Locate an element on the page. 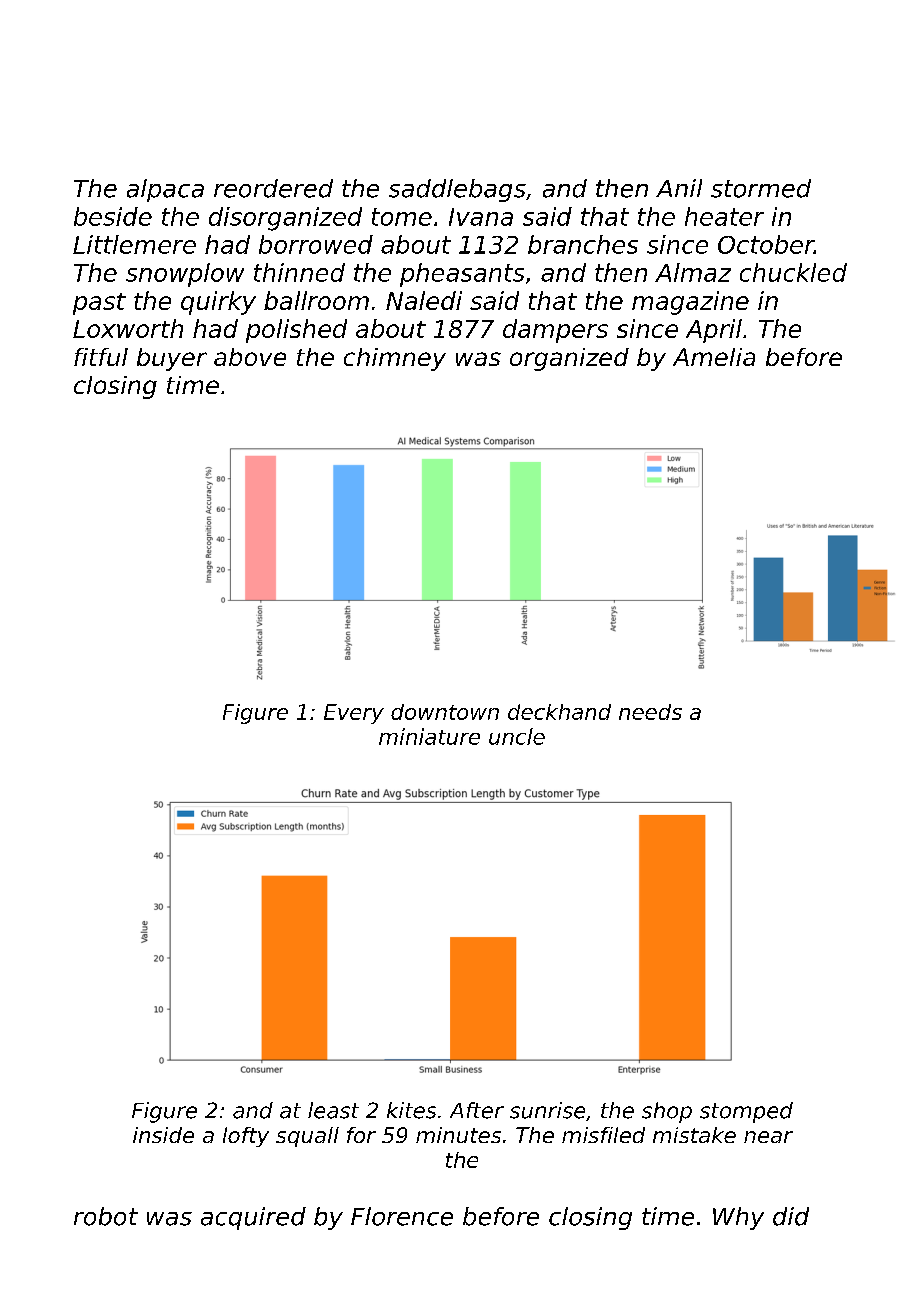 The height and width of the document is (1311, 924). alpaca is located at coordinates (165, 190).
